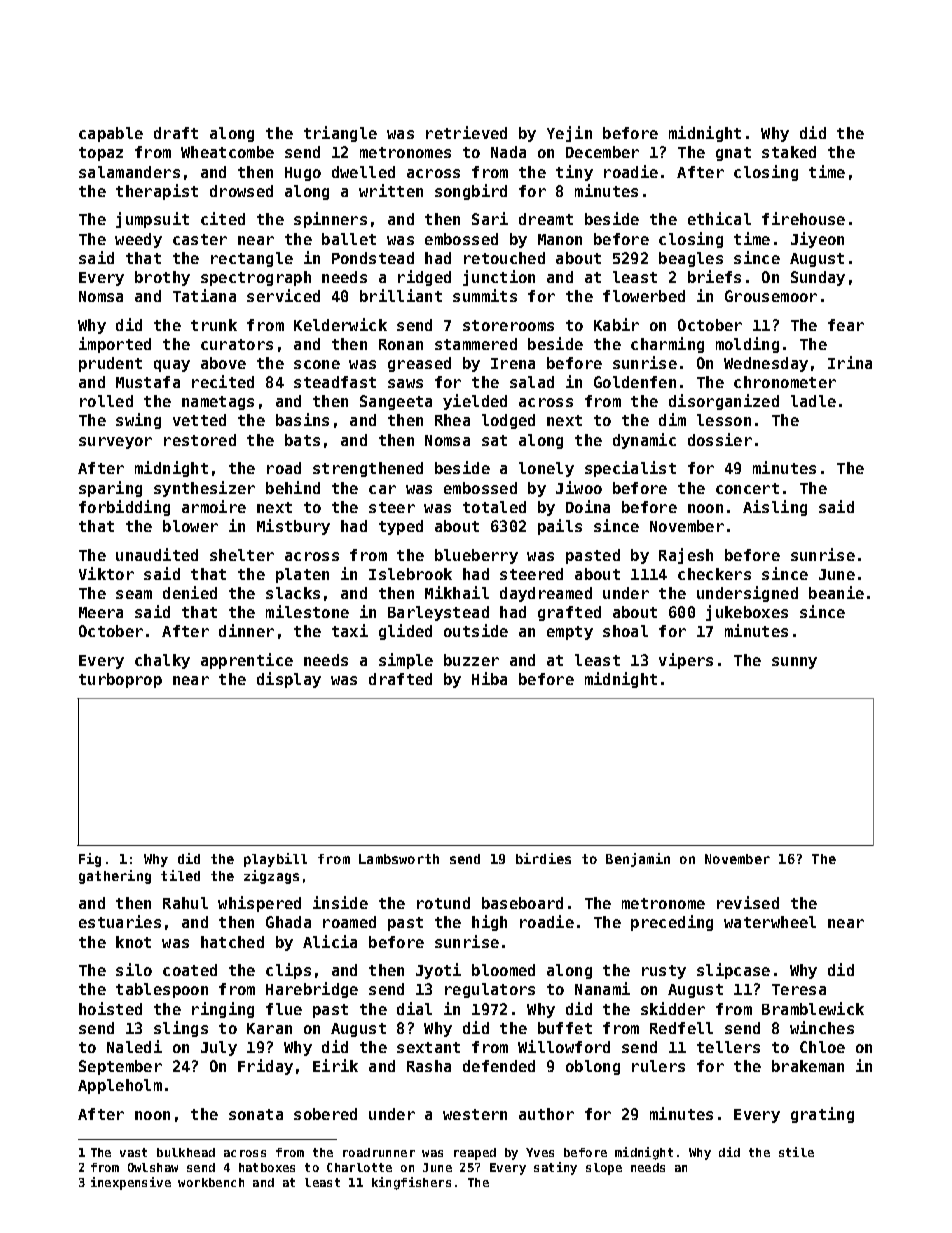  What do you see at coordinates (686, 661) in the screenshot?
I see `vipers` at bounding box center [686, 661].
